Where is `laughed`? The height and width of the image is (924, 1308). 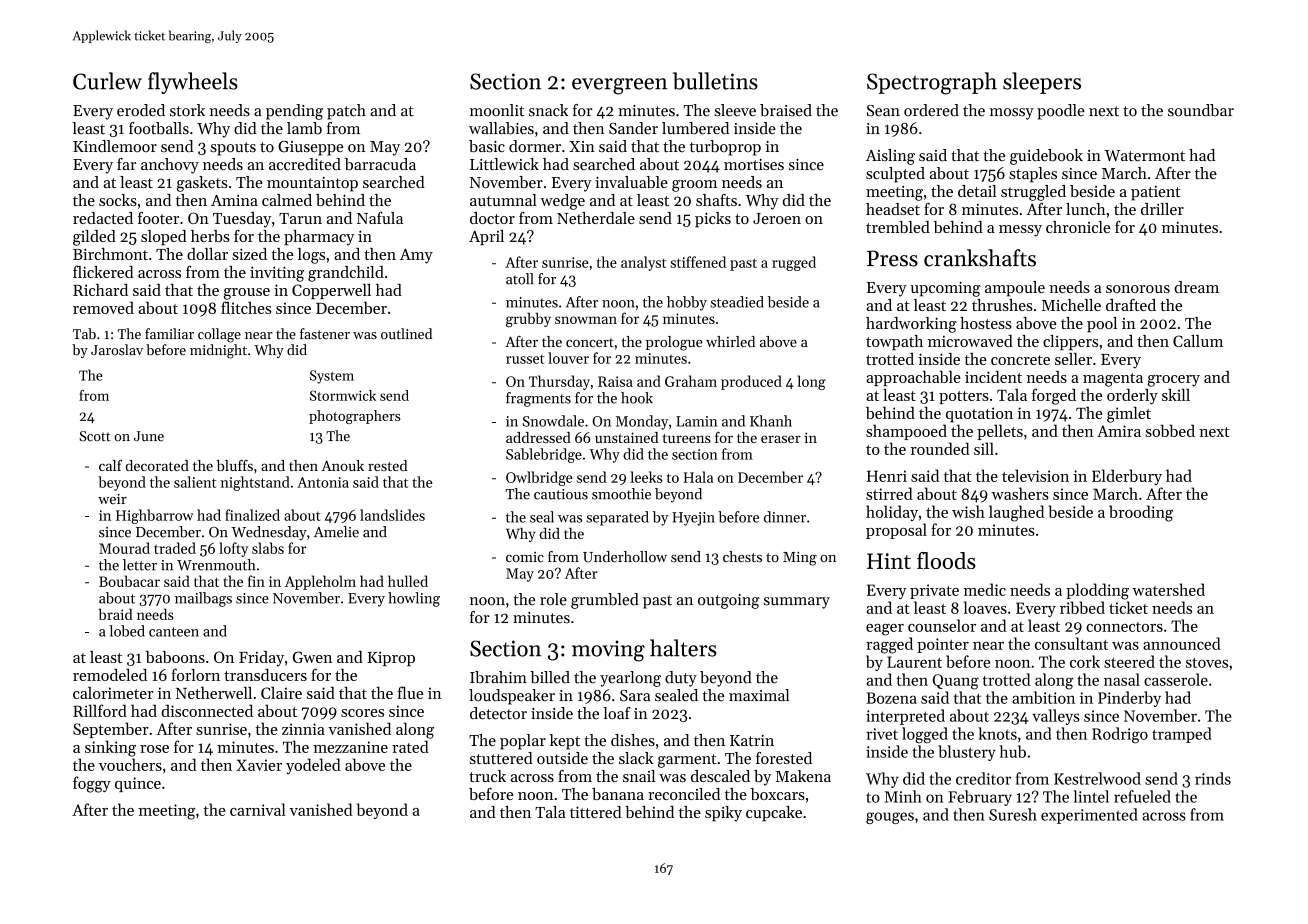 laughed is located at coordinates (1016, 513).
